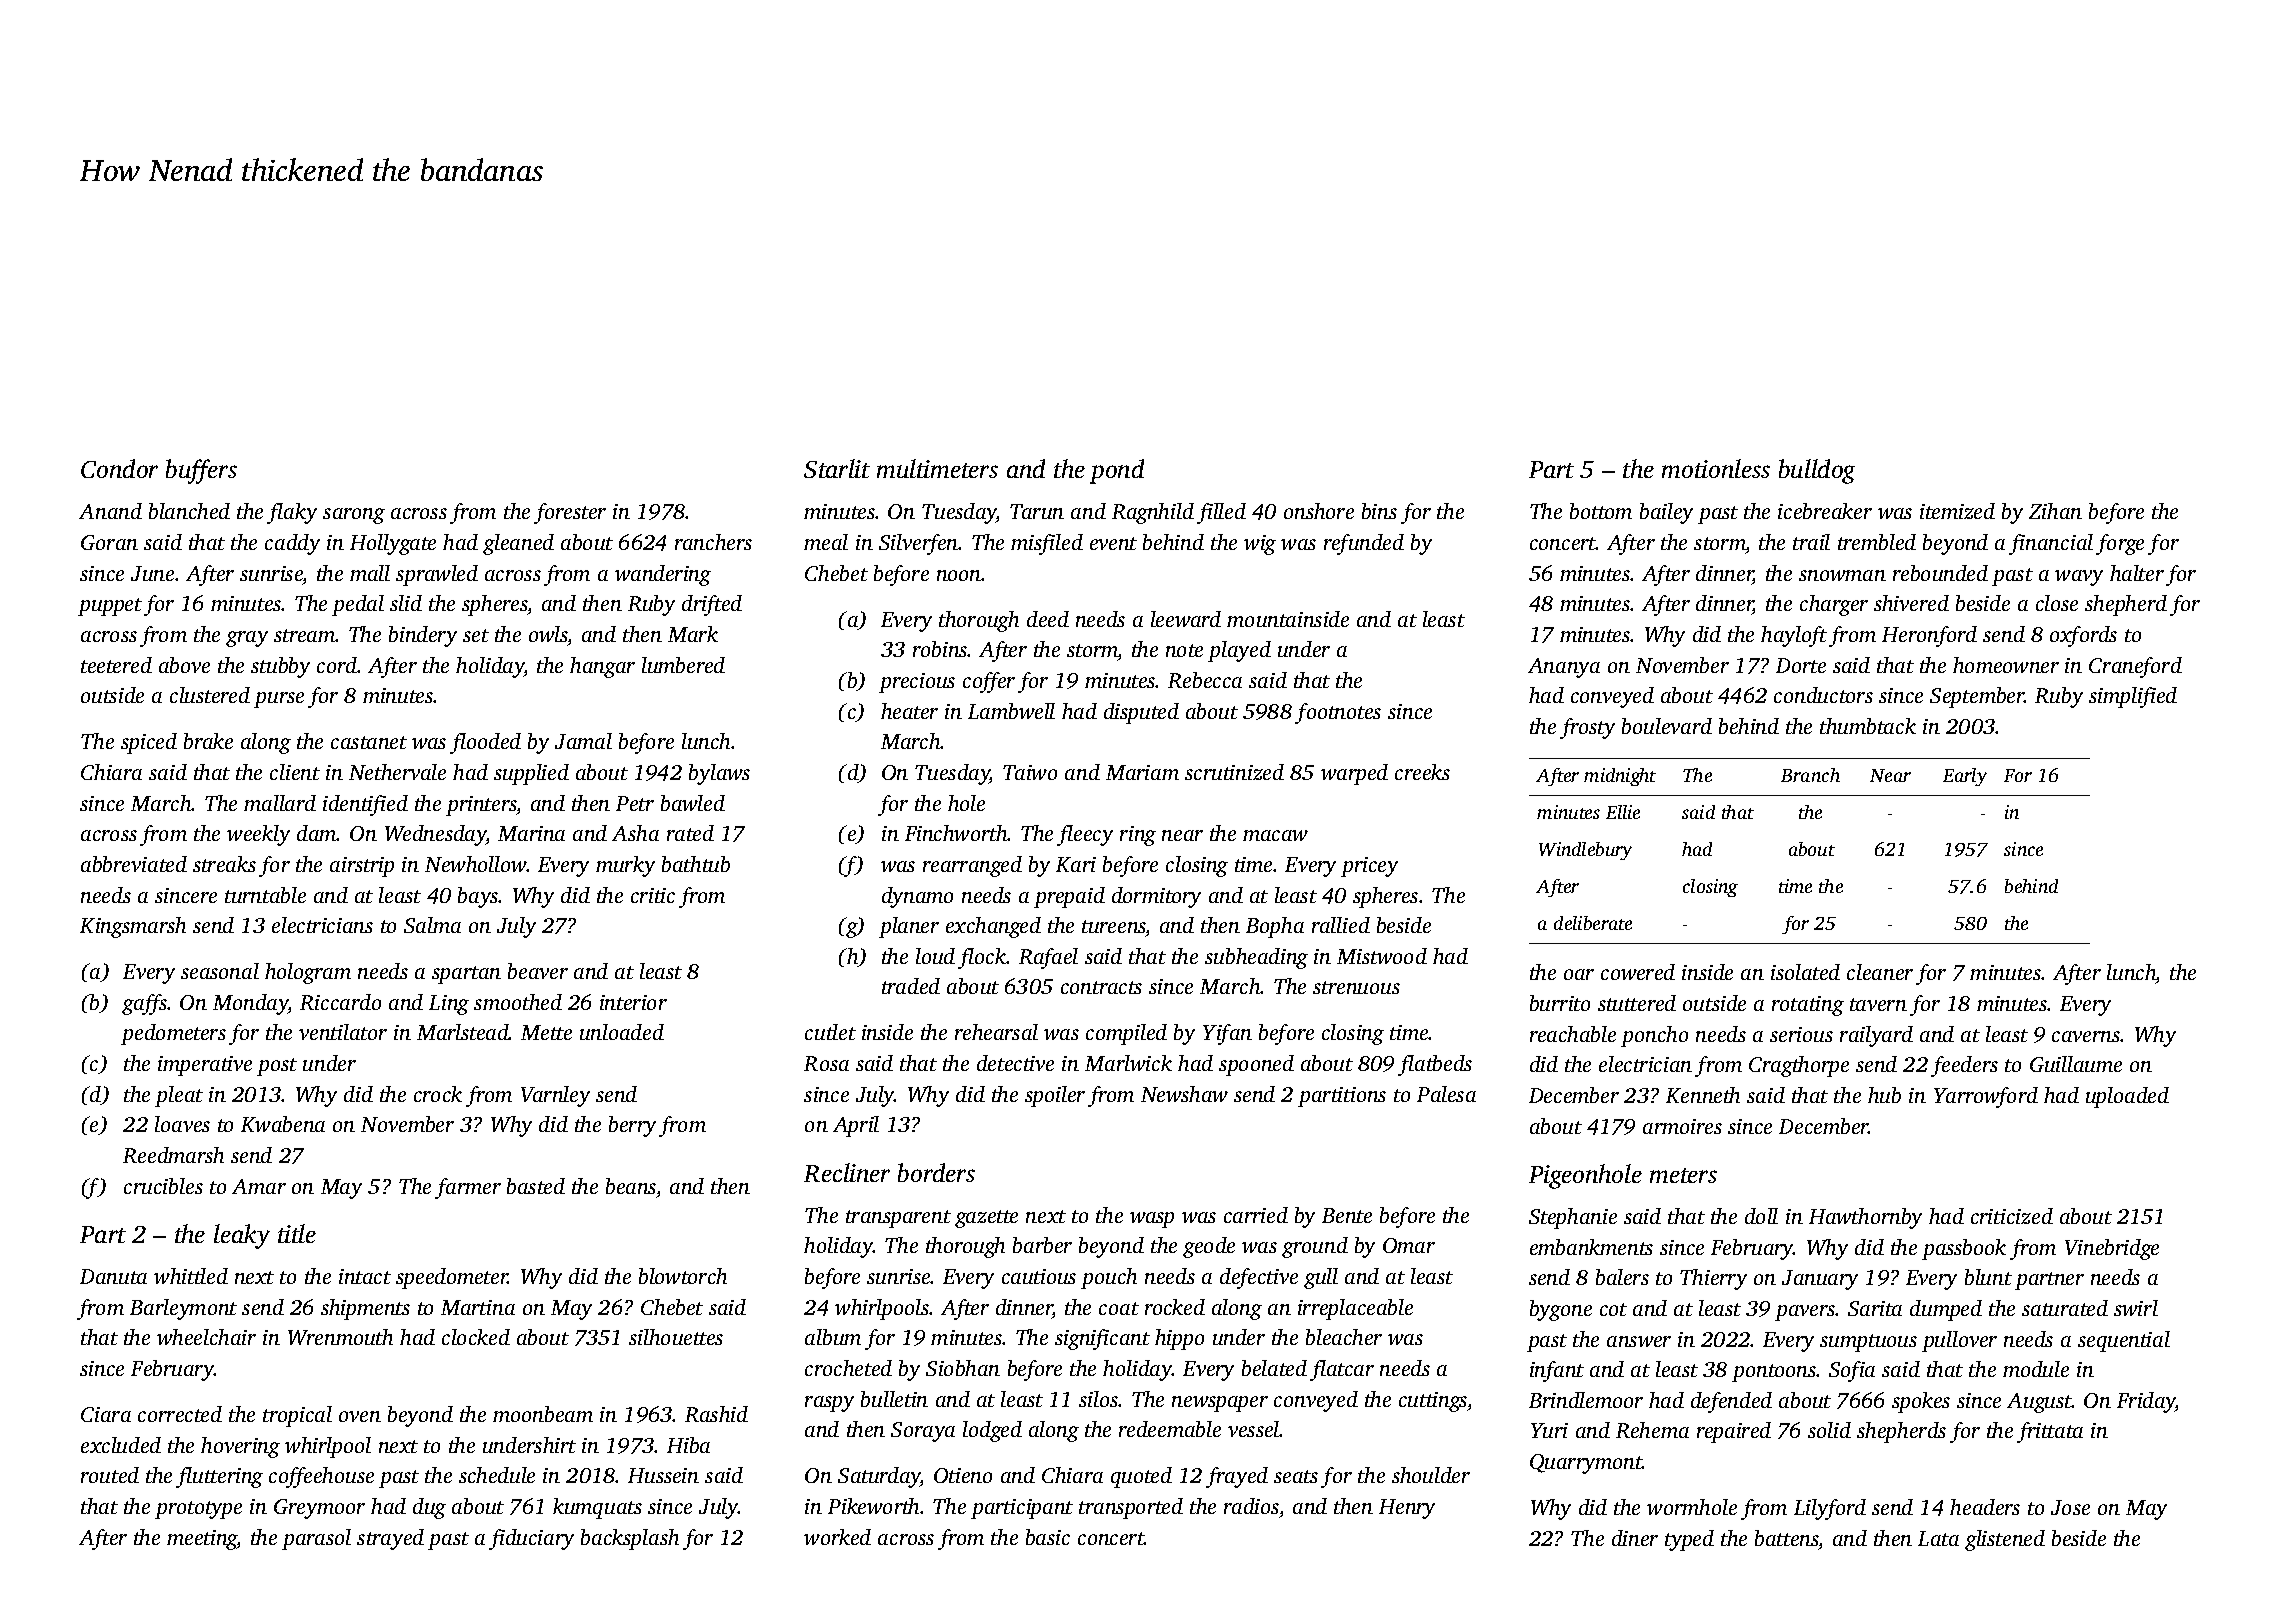 This screenshot has width=2282, height=1614. Describe the element at coordinates (1801, 1034) in the screenshot. I see `serious` at that location.
